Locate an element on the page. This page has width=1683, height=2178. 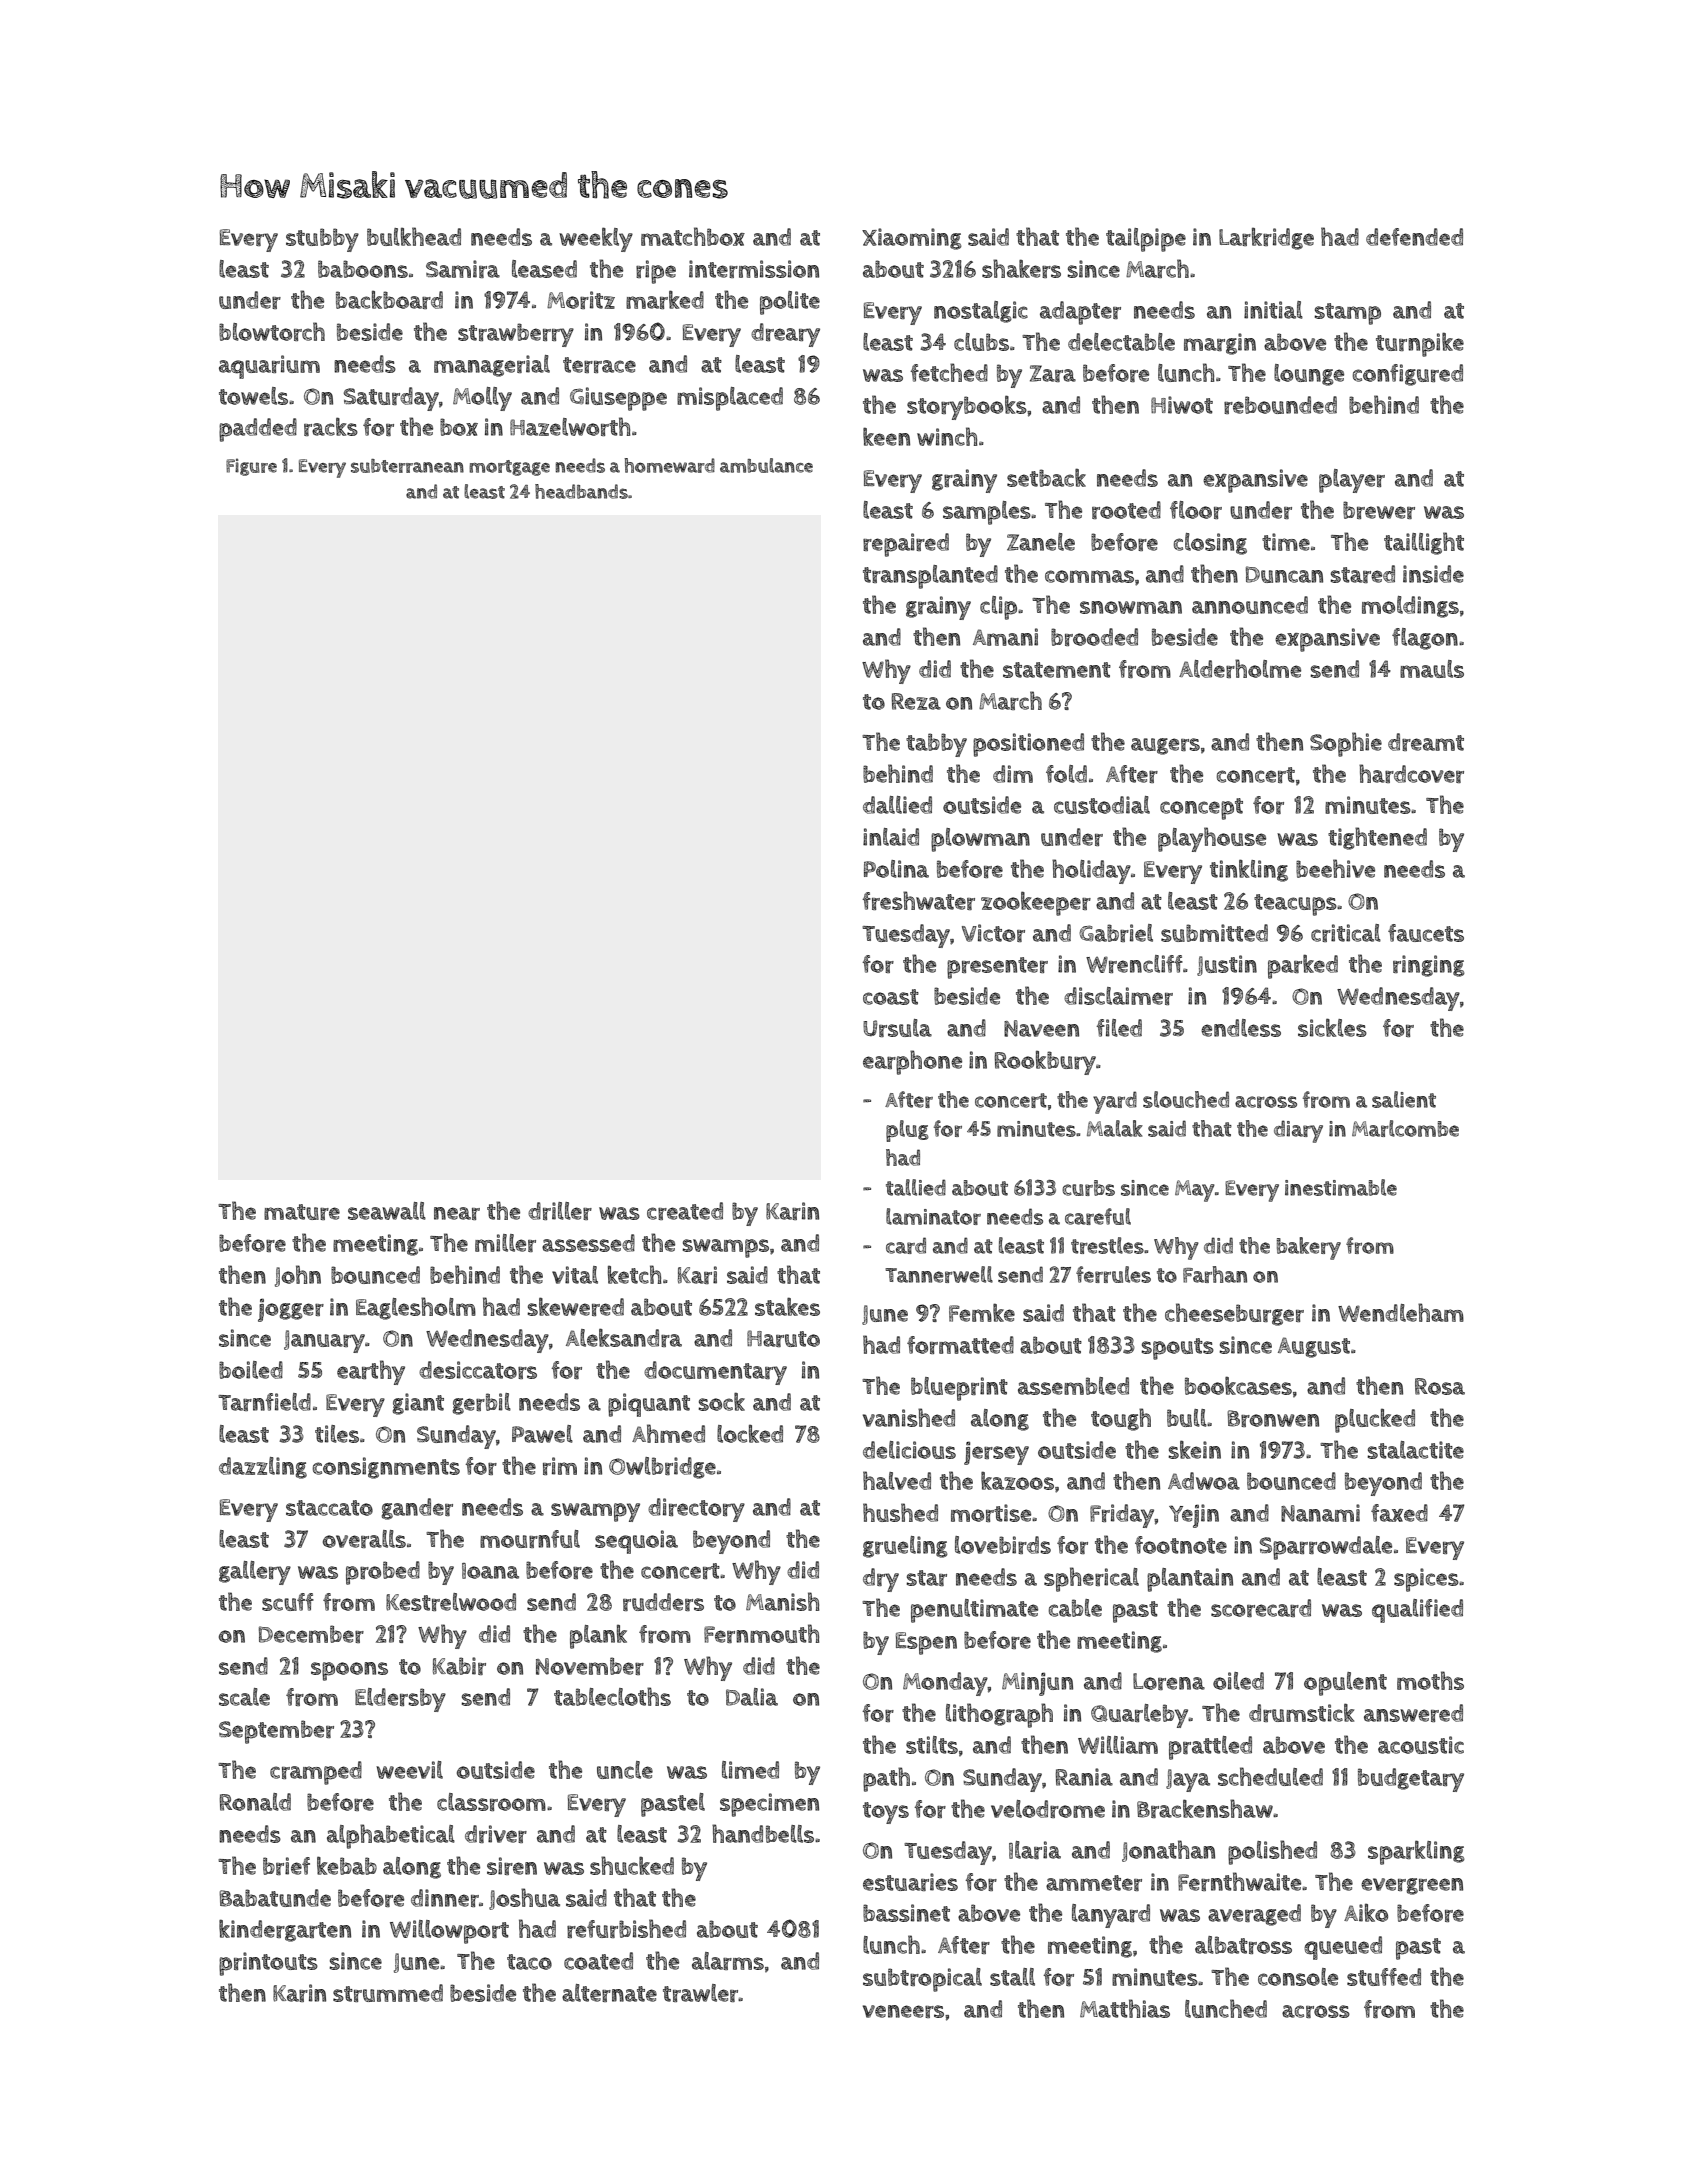
staccato is located at coordinates (329, 1508).
